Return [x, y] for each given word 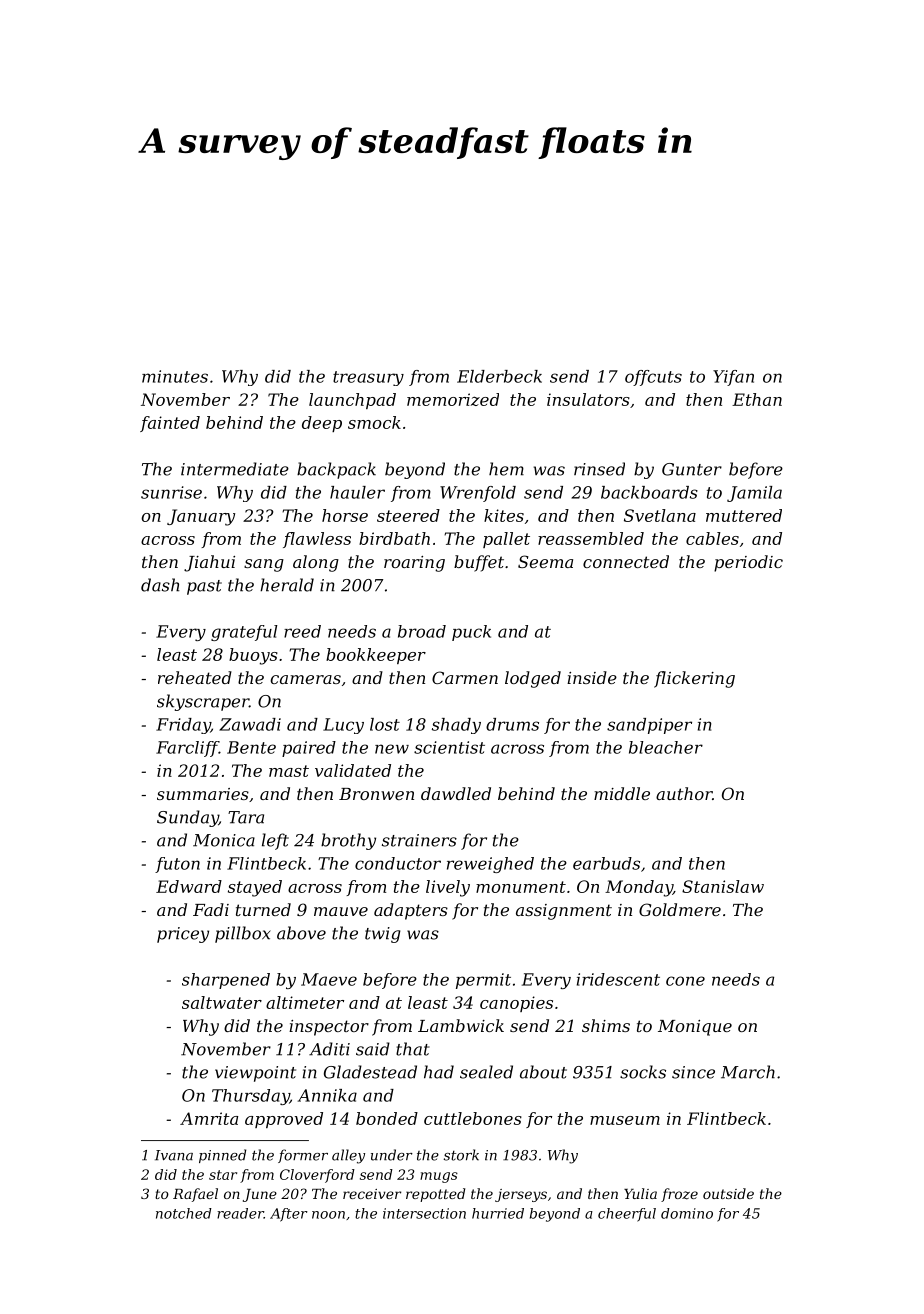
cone [685, 981]
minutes [175, 376]
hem [506, 469]
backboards [649, 492]
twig [383, 935]
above [301, 933]
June [260, 1195]
